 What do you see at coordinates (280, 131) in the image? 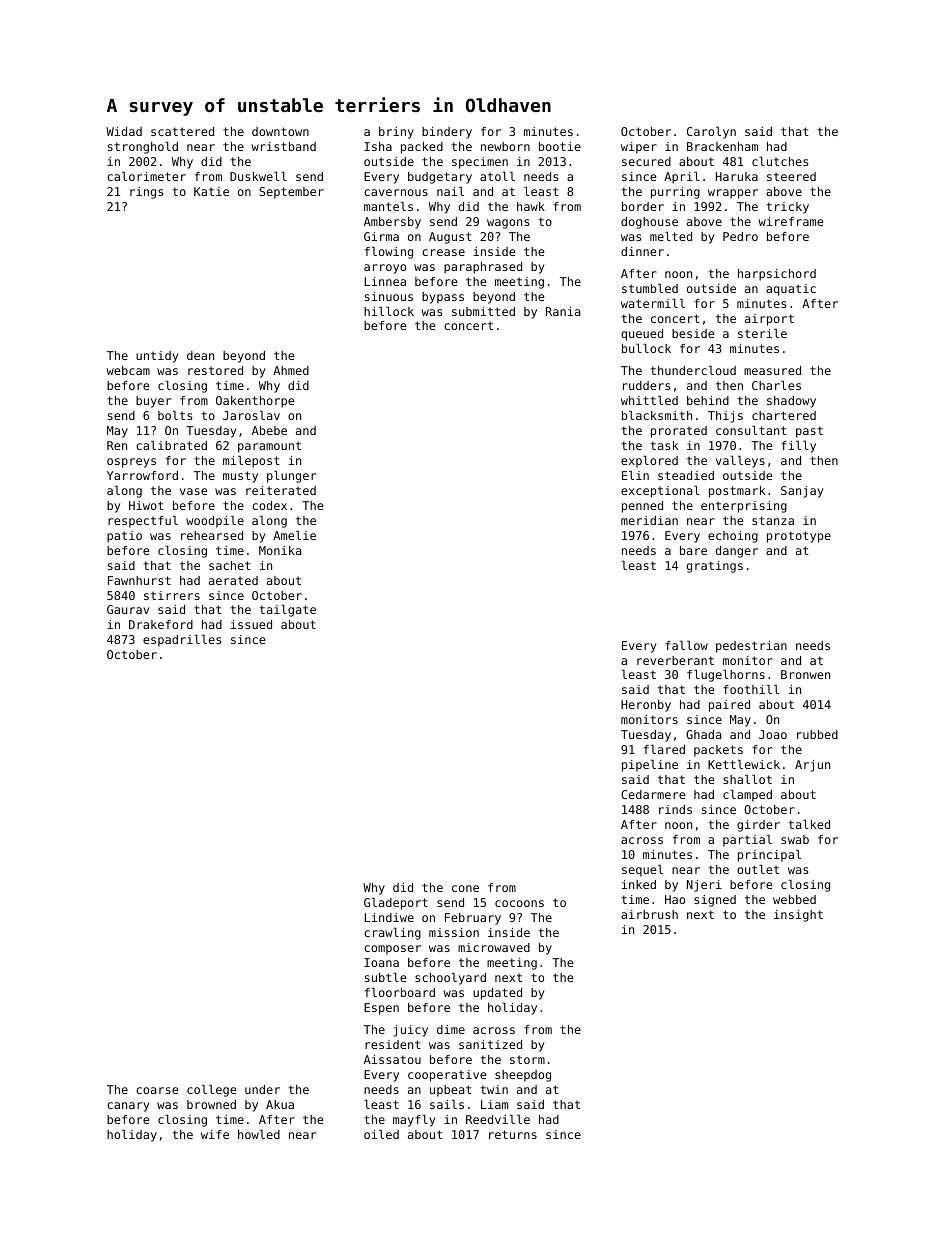
I see `downtown` at bounding box center [280, 131].
